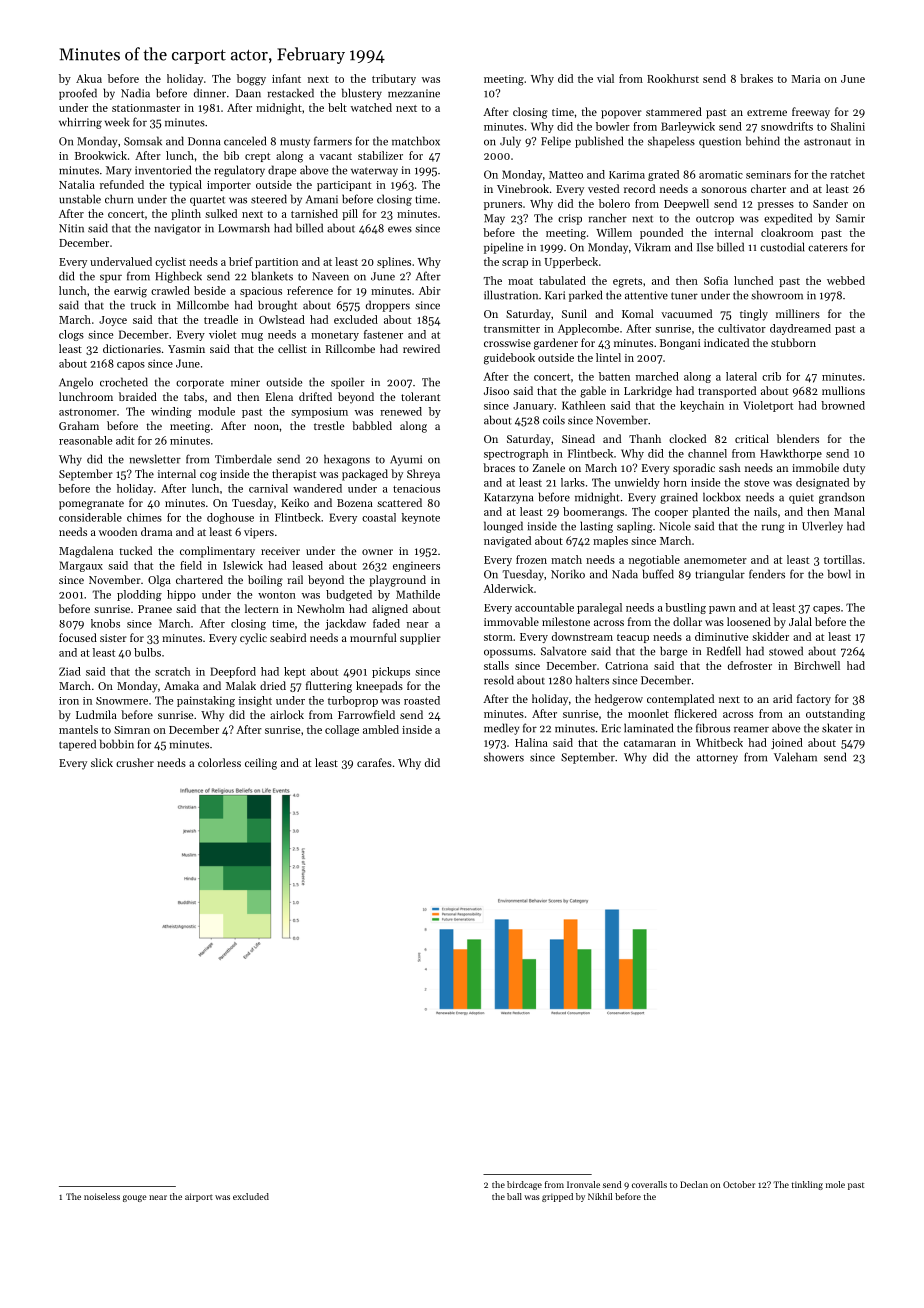 This screenshot has width=924, height=1308. Describe the element at coordinates (261, 764) in the screenshot. I see `ceiling` at that location.
